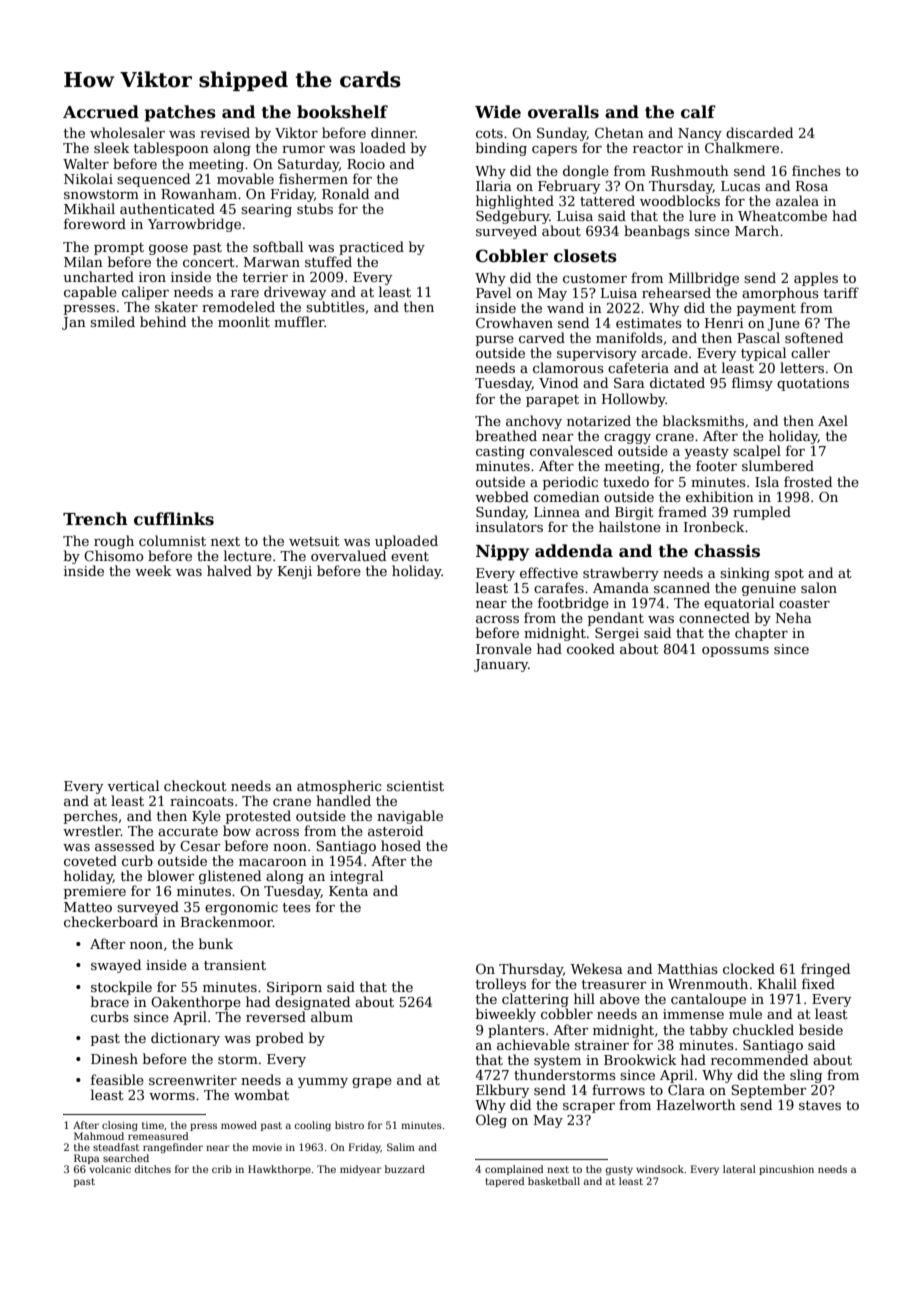 The image size is (924, 1308). Describe the element at coordinates (786, 1170) in the page. I see `pincushion` at that location.
